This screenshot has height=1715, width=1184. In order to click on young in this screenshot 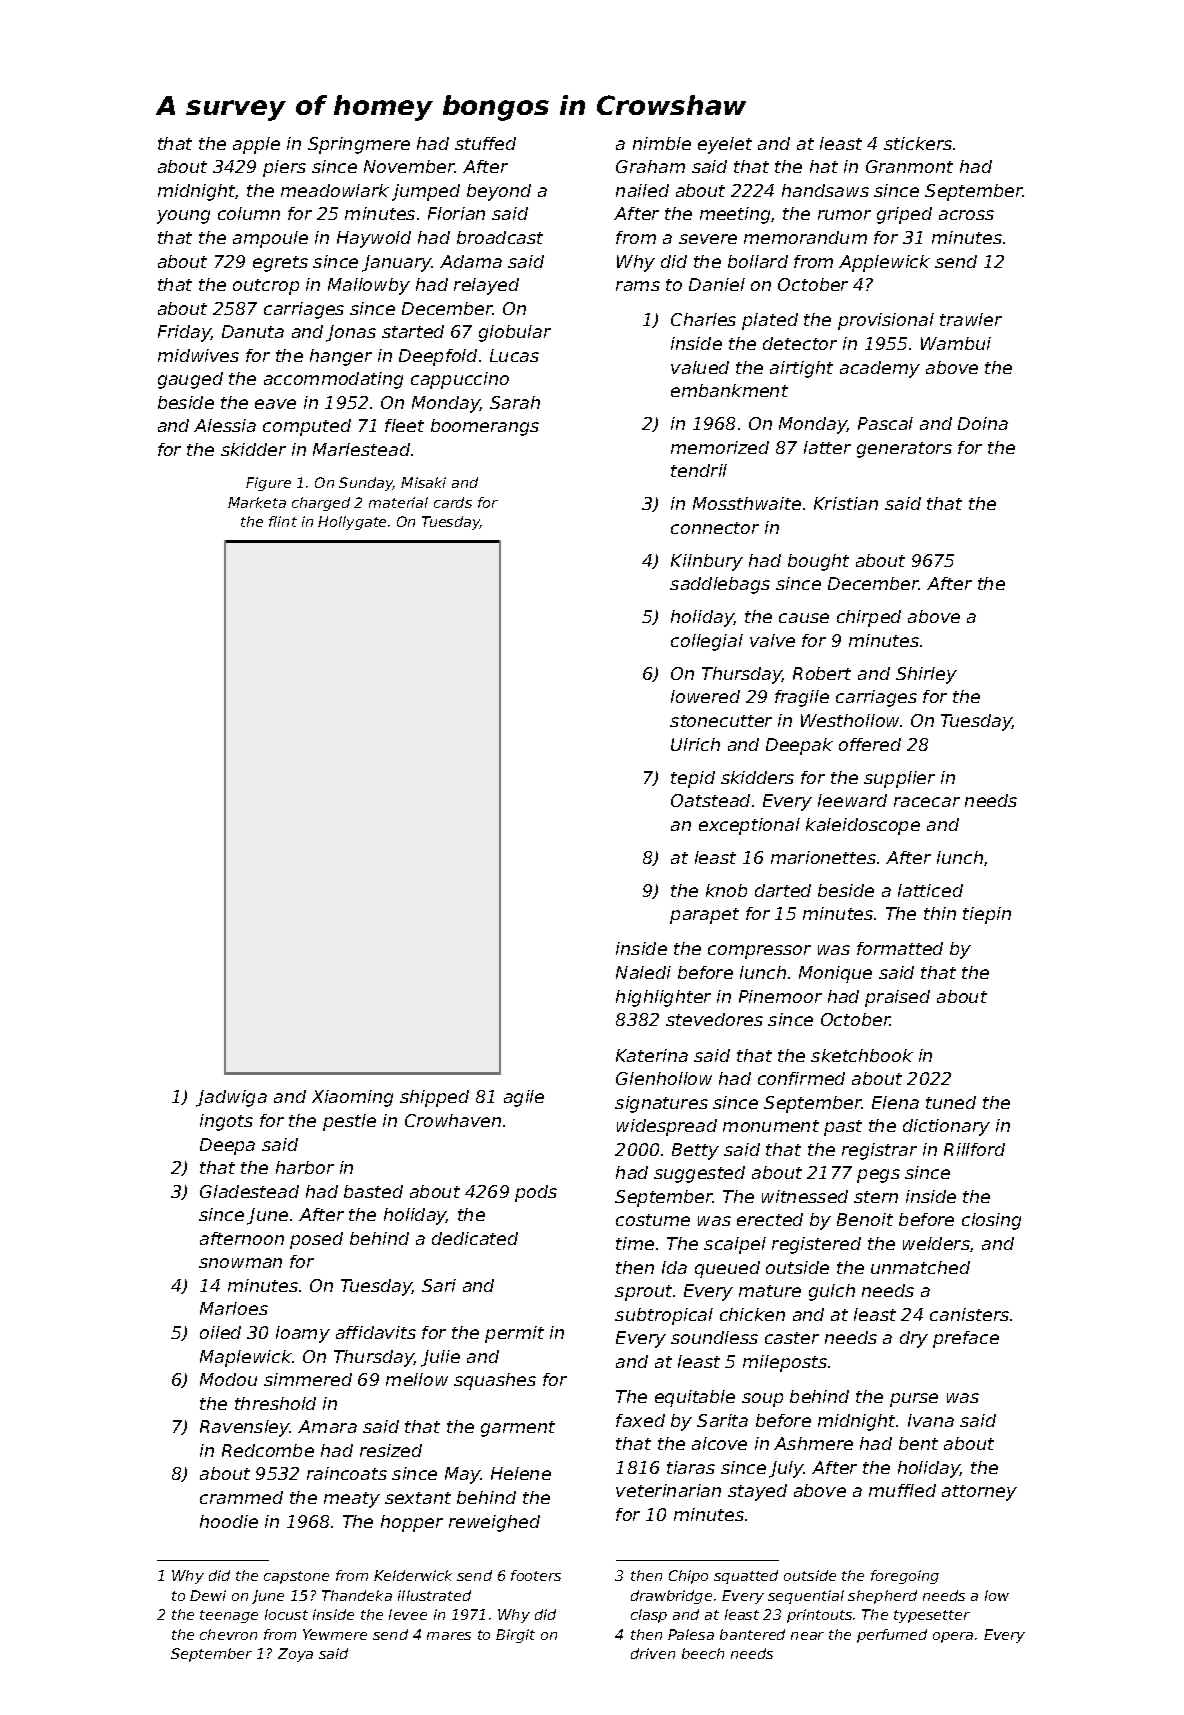, I will do `click(183, 217)`.
